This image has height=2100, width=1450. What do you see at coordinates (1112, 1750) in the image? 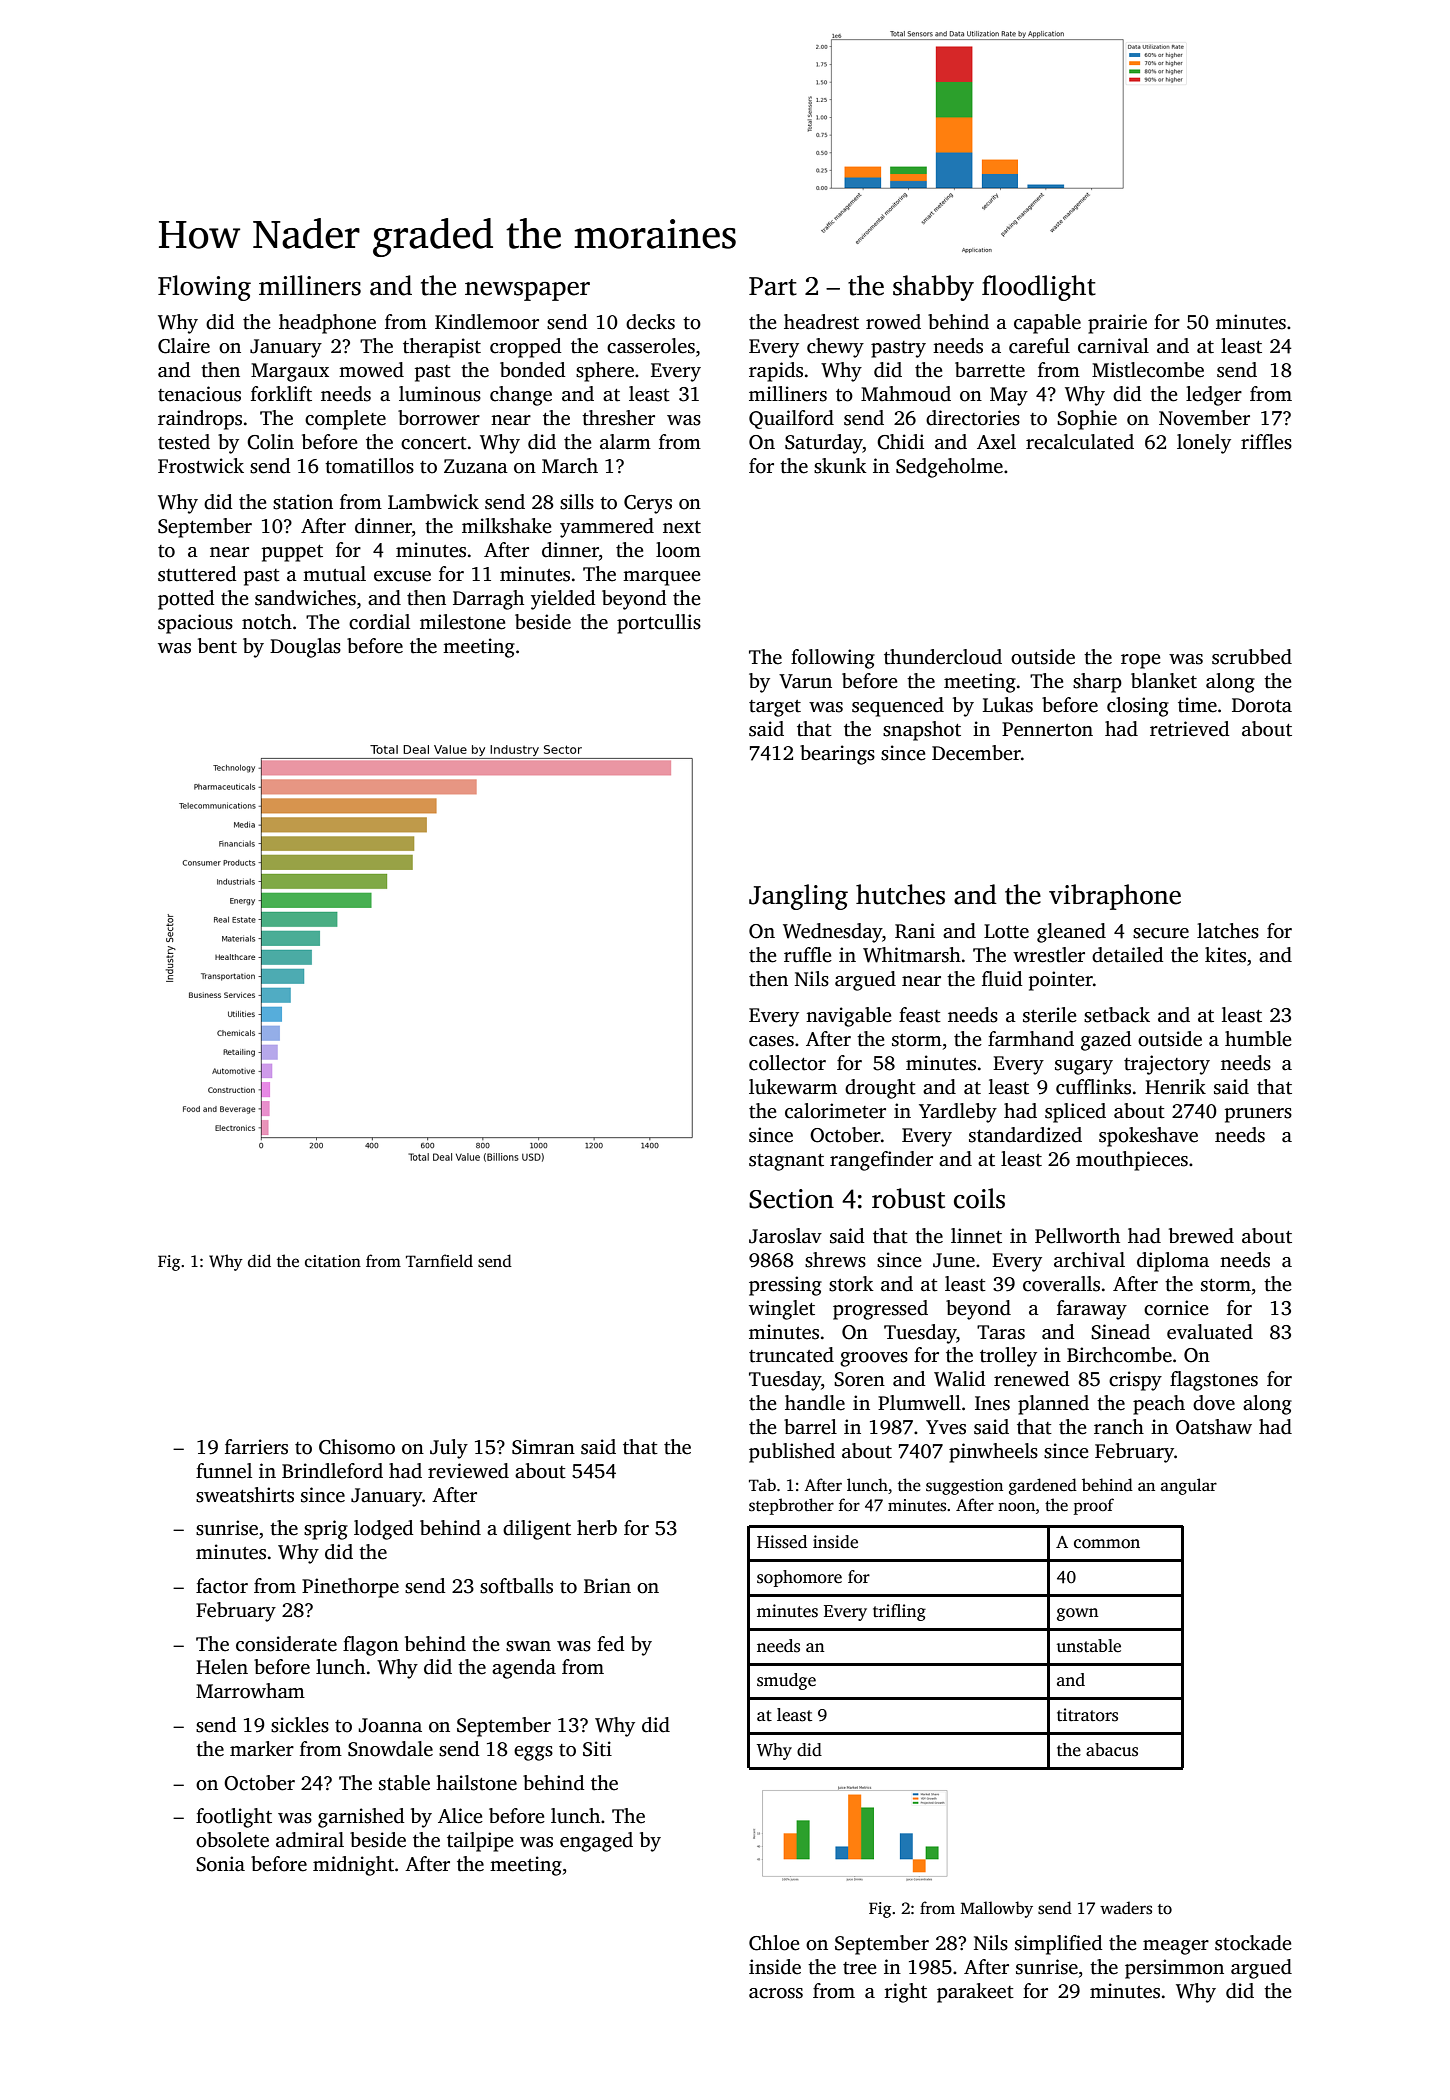
I see `abacus` at bounding box center [1112, 1750].
